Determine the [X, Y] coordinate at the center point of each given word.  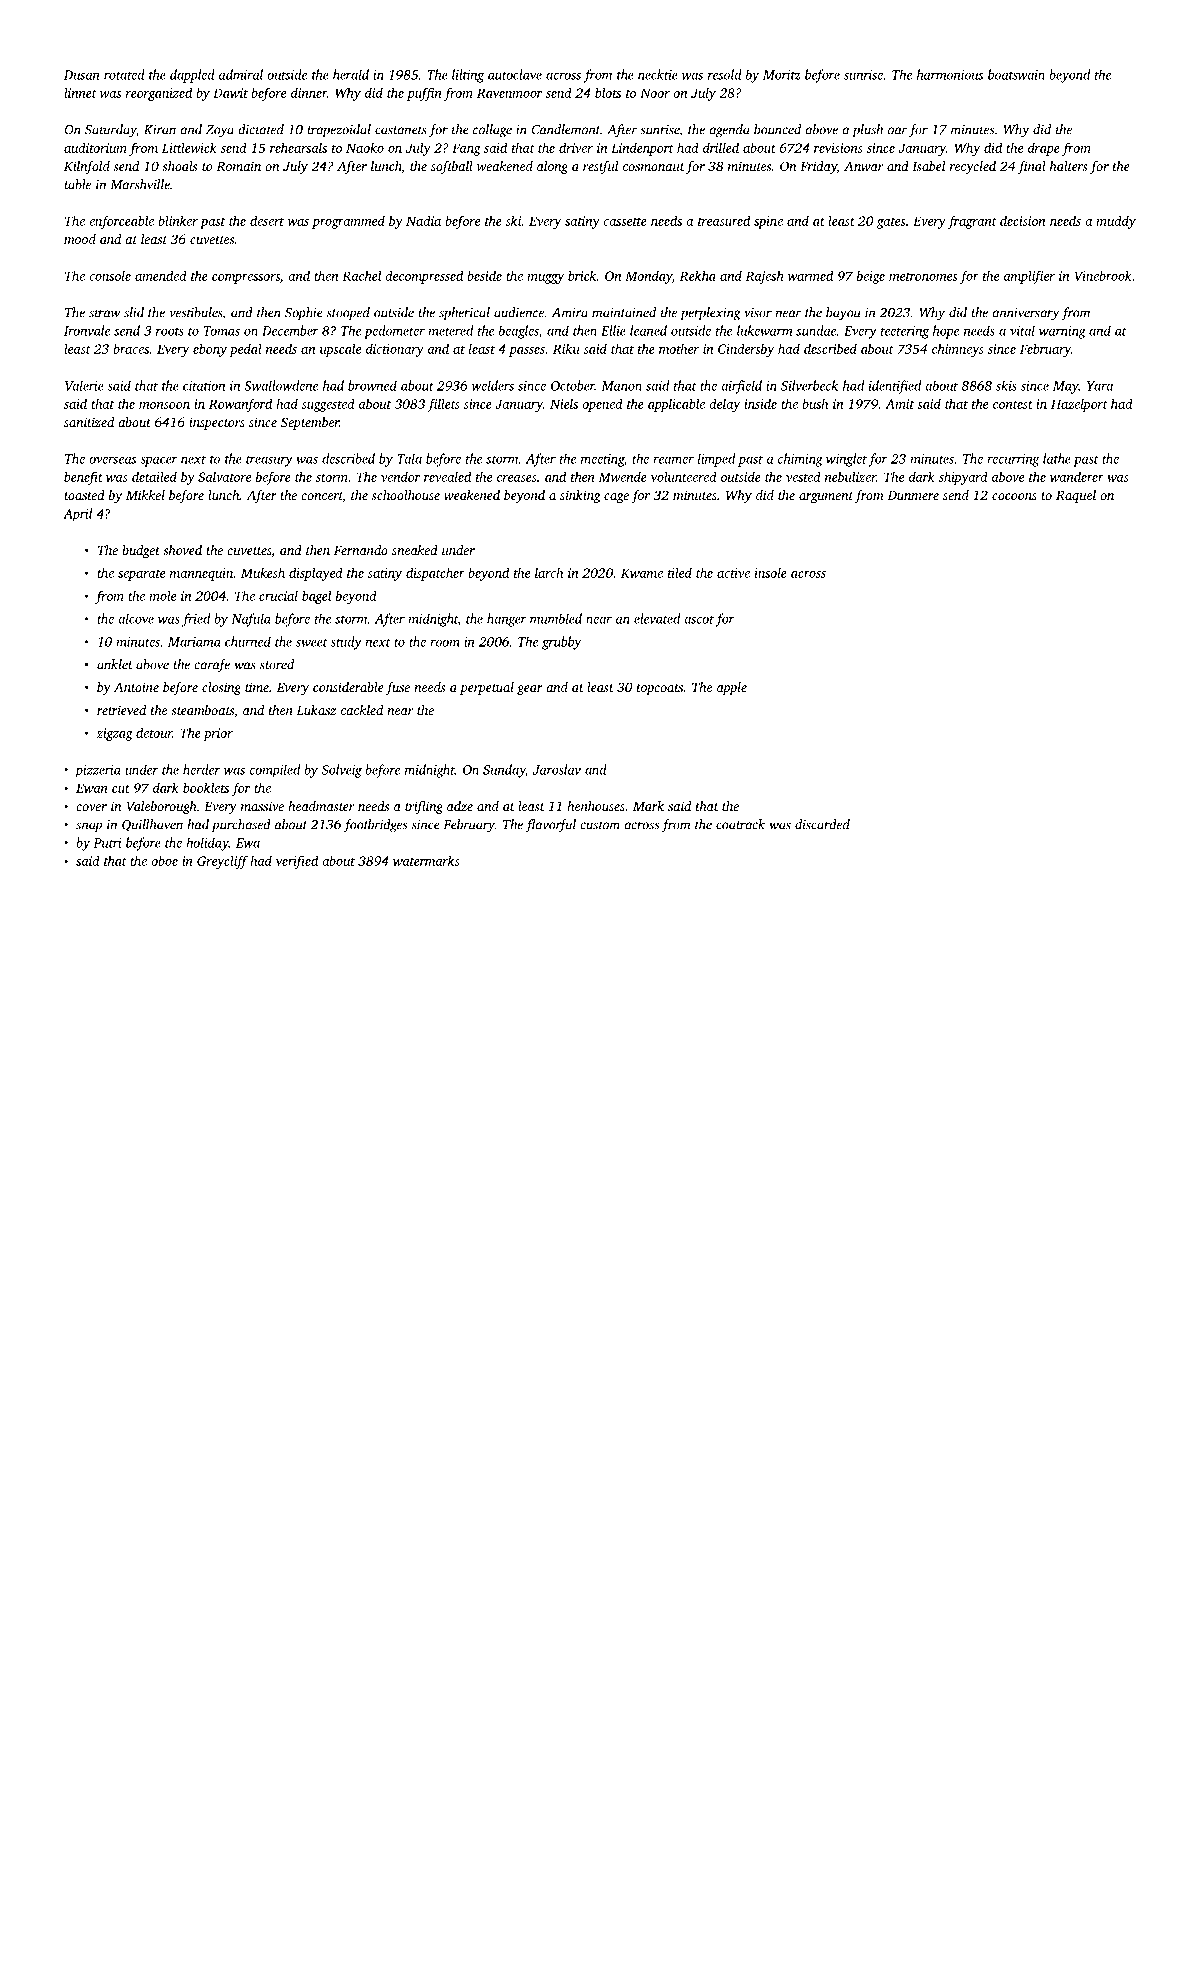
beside [484, 275]
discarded [822, 824]
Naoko [365, 147]
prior [218, 734]
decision [1022, 220]
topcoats [660, 689]
